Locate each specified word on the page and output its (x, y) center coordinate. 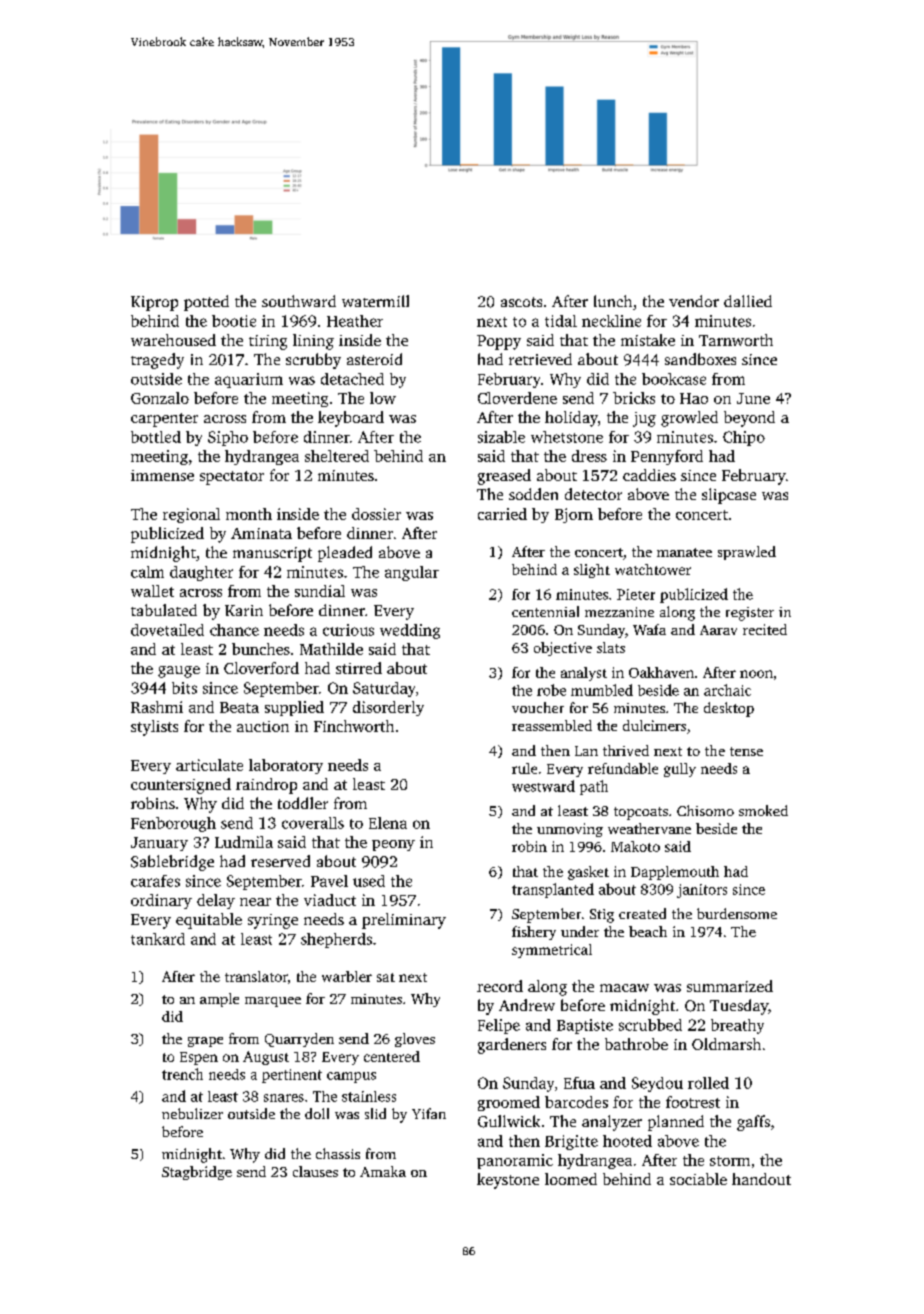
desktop (729, 709)
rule (524, 768)
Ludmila (244, 842)
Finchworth (354, 726)
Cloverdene (517, 398)
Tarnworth (736, 340)
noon (756, 674)
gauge (179, 672)
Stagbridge (197, 1173)
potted (206, 303)
